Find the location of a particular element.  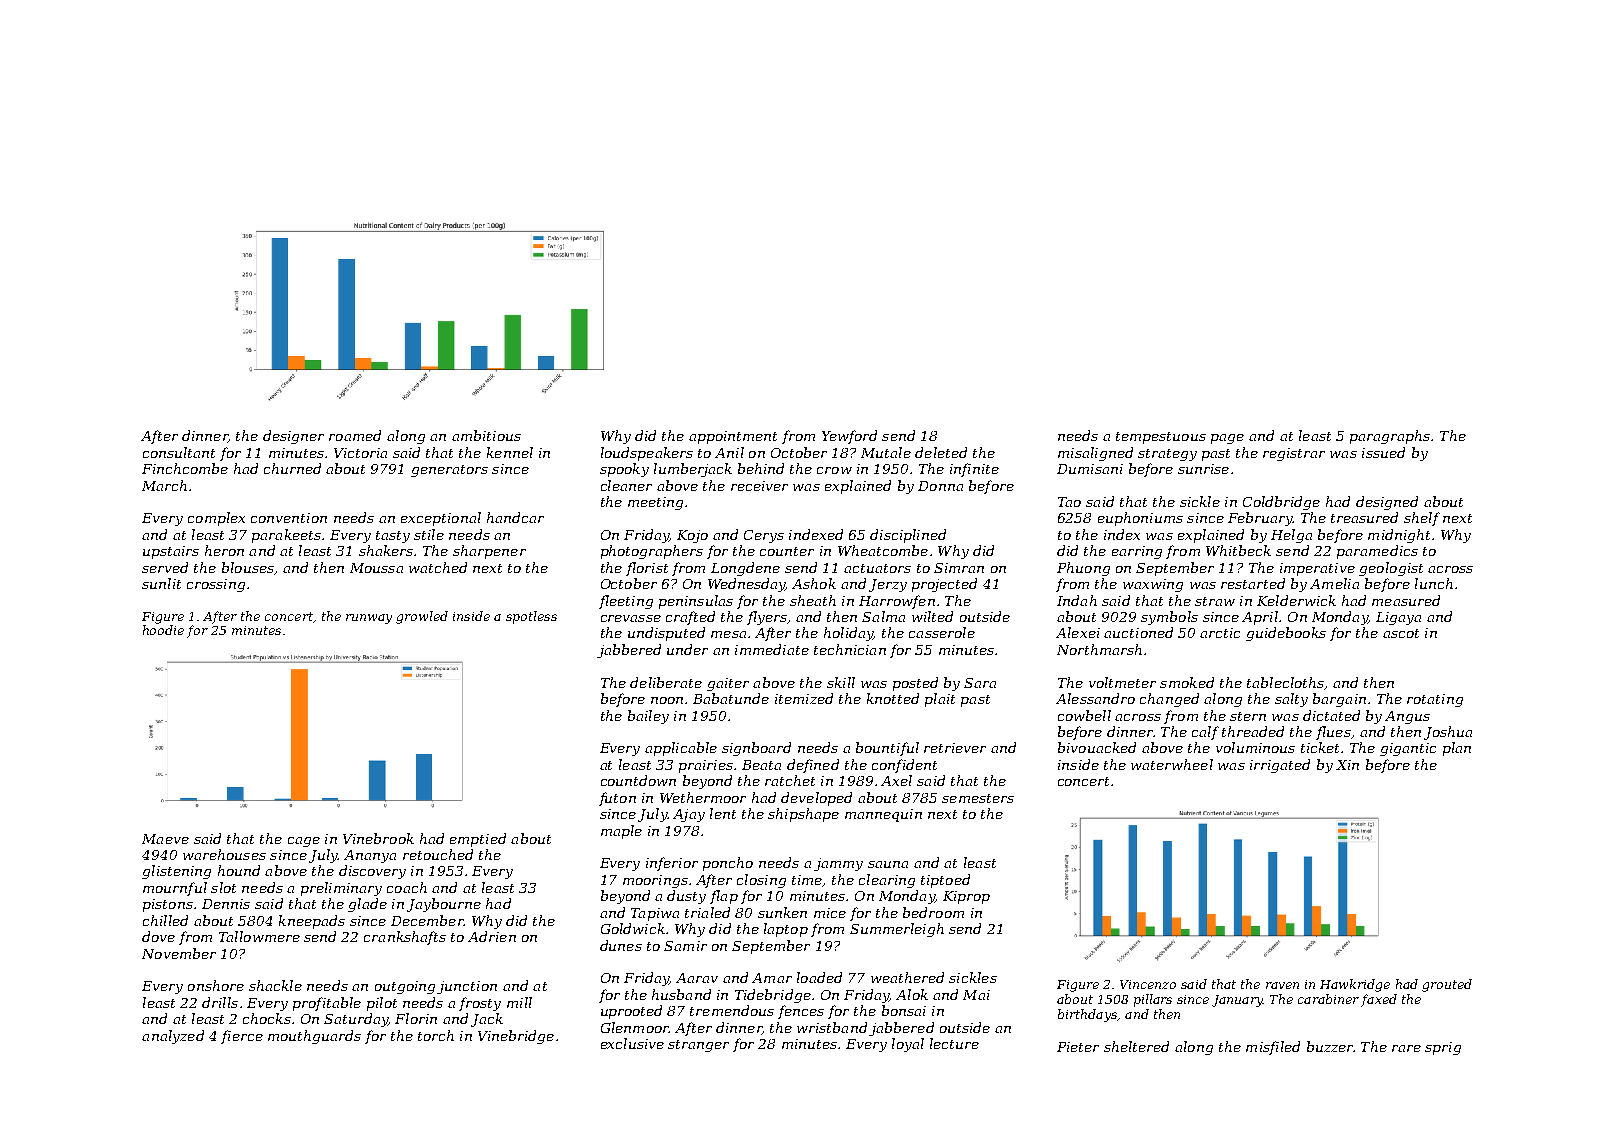

Cerys is located at coordinates (764, 536).
